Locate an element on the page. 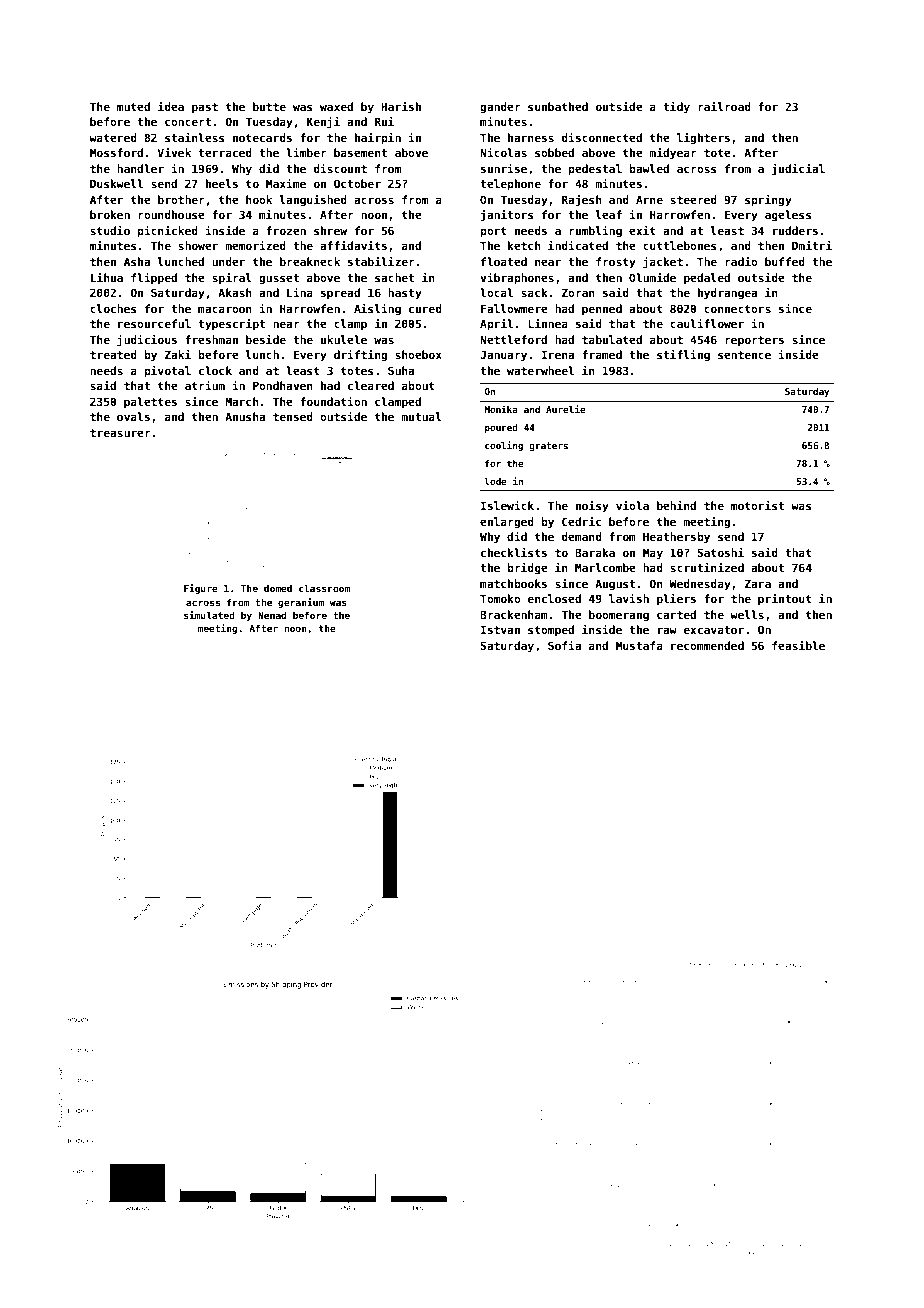  sentence is located at coordinates (744, 355).
